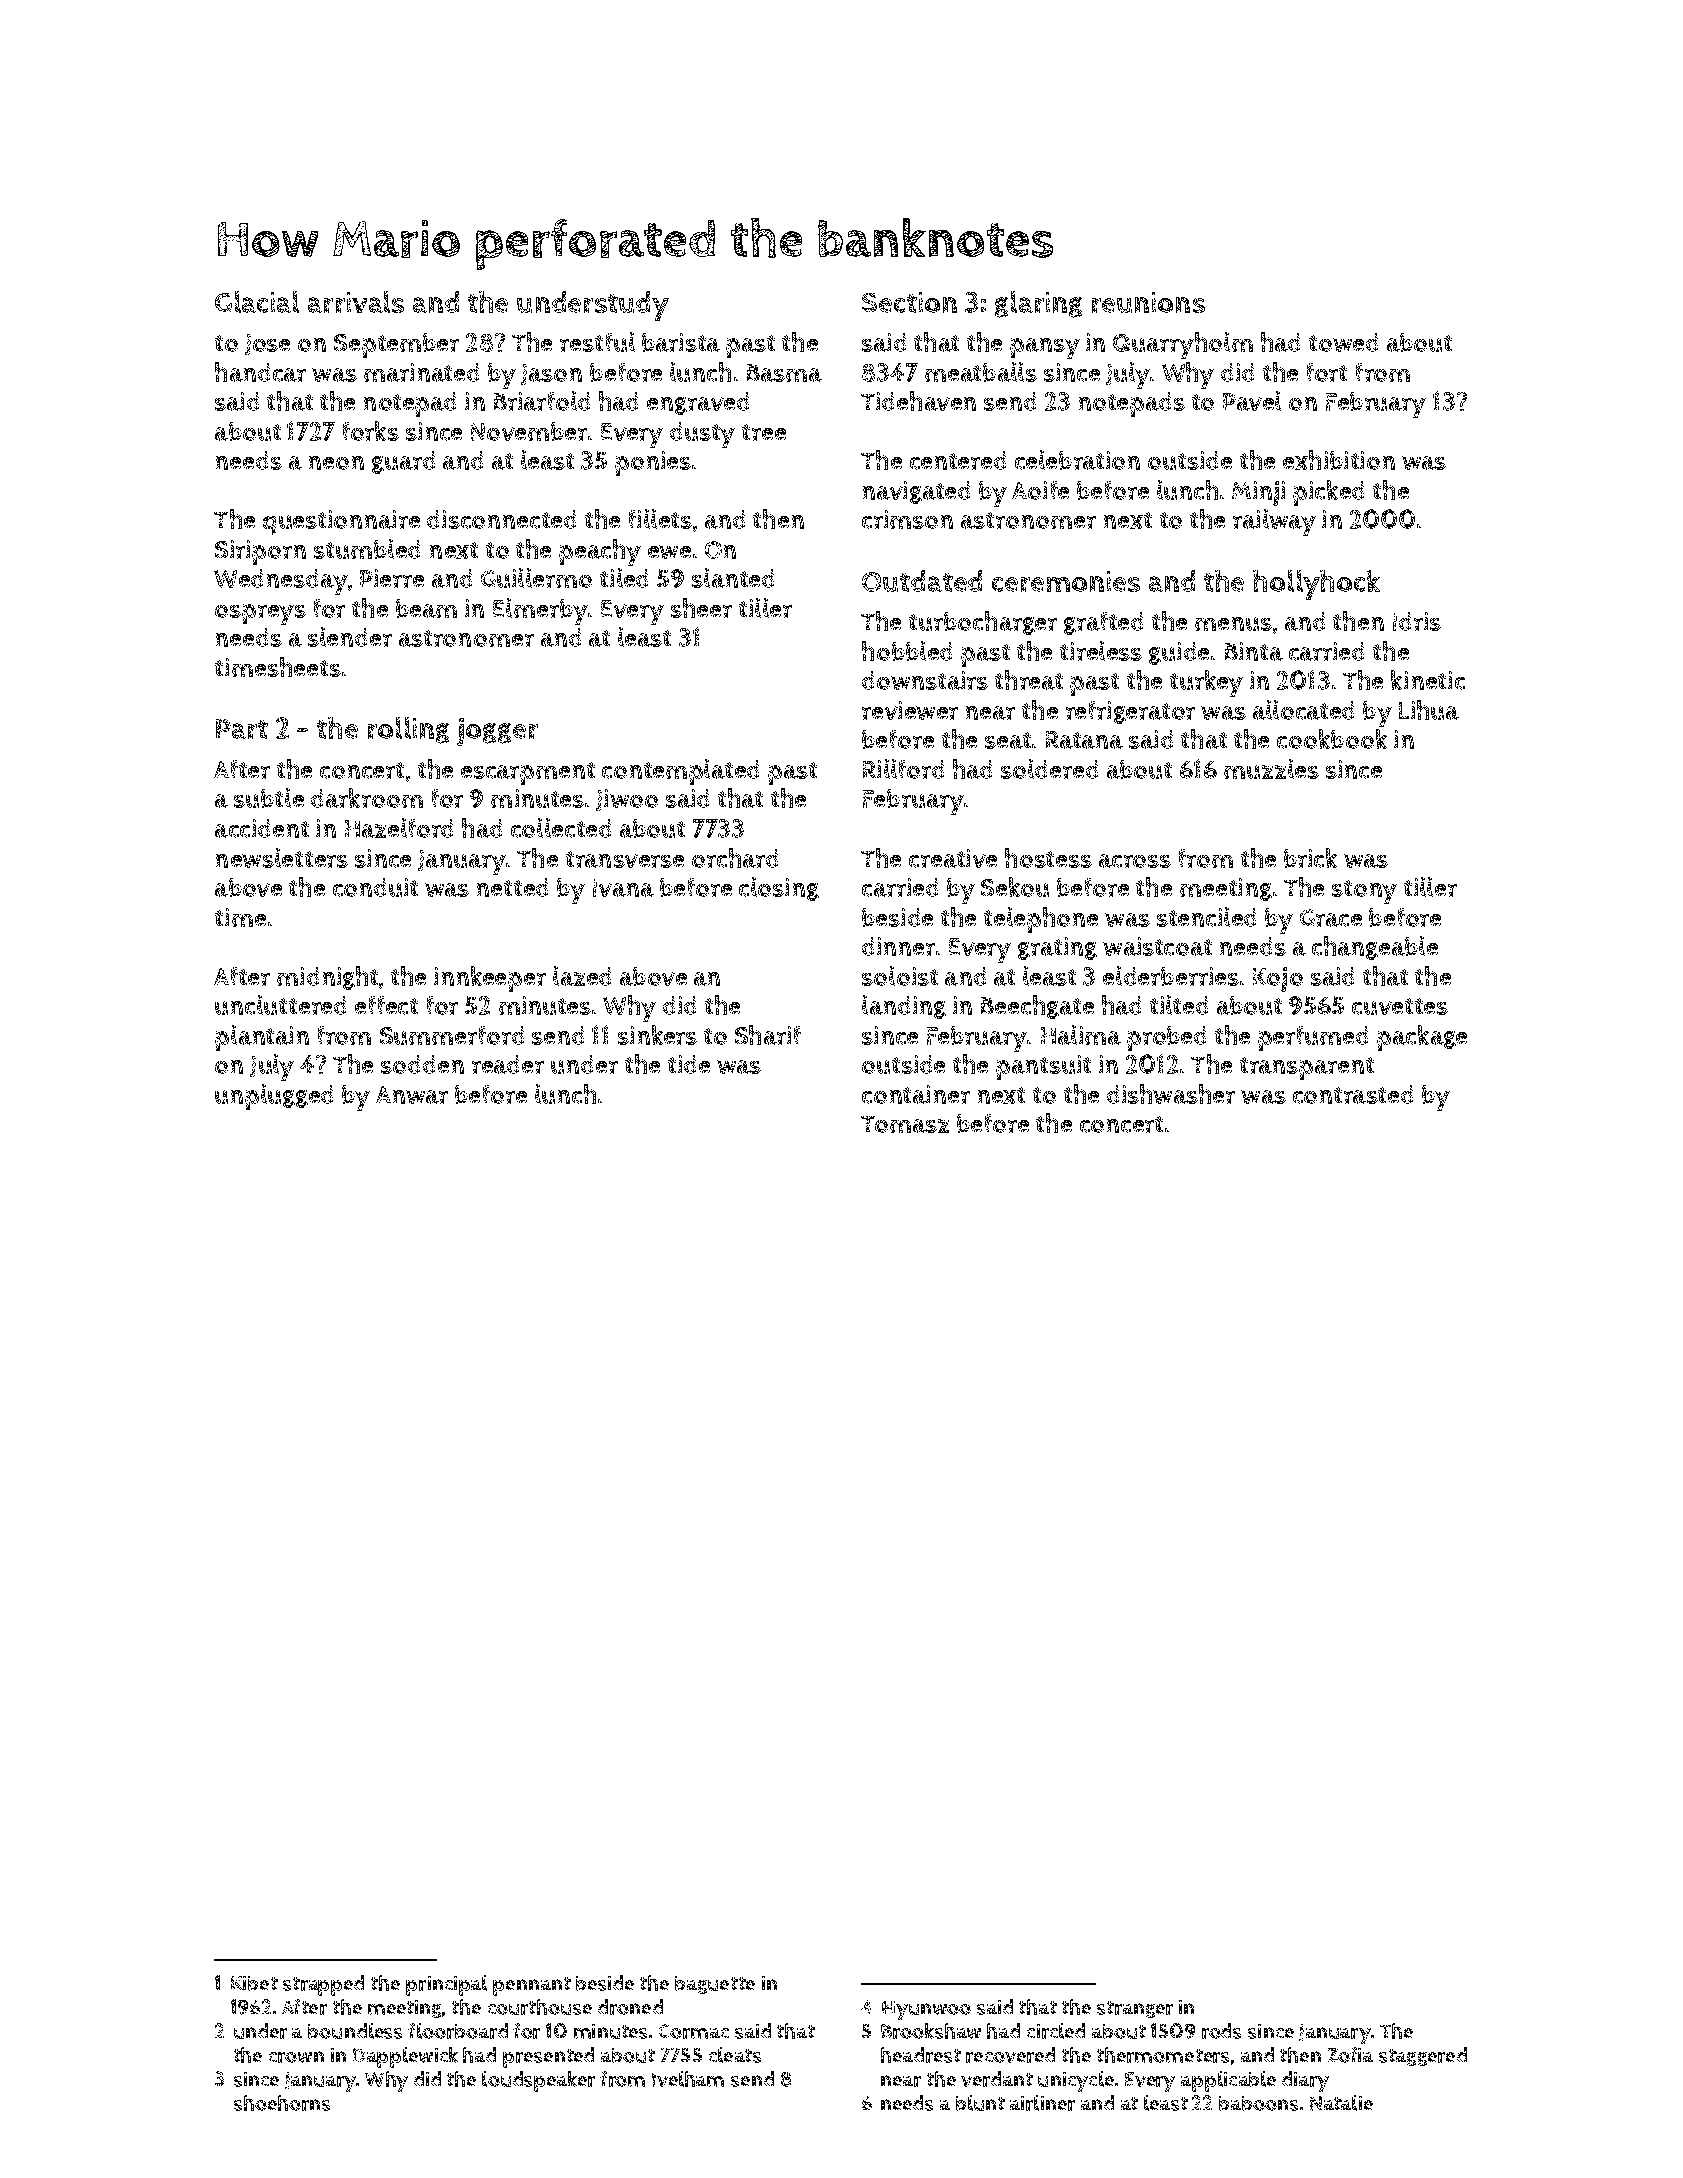  Describe the element at coordinates (1252, 401) in the page. I see `Pavel` at that location.
